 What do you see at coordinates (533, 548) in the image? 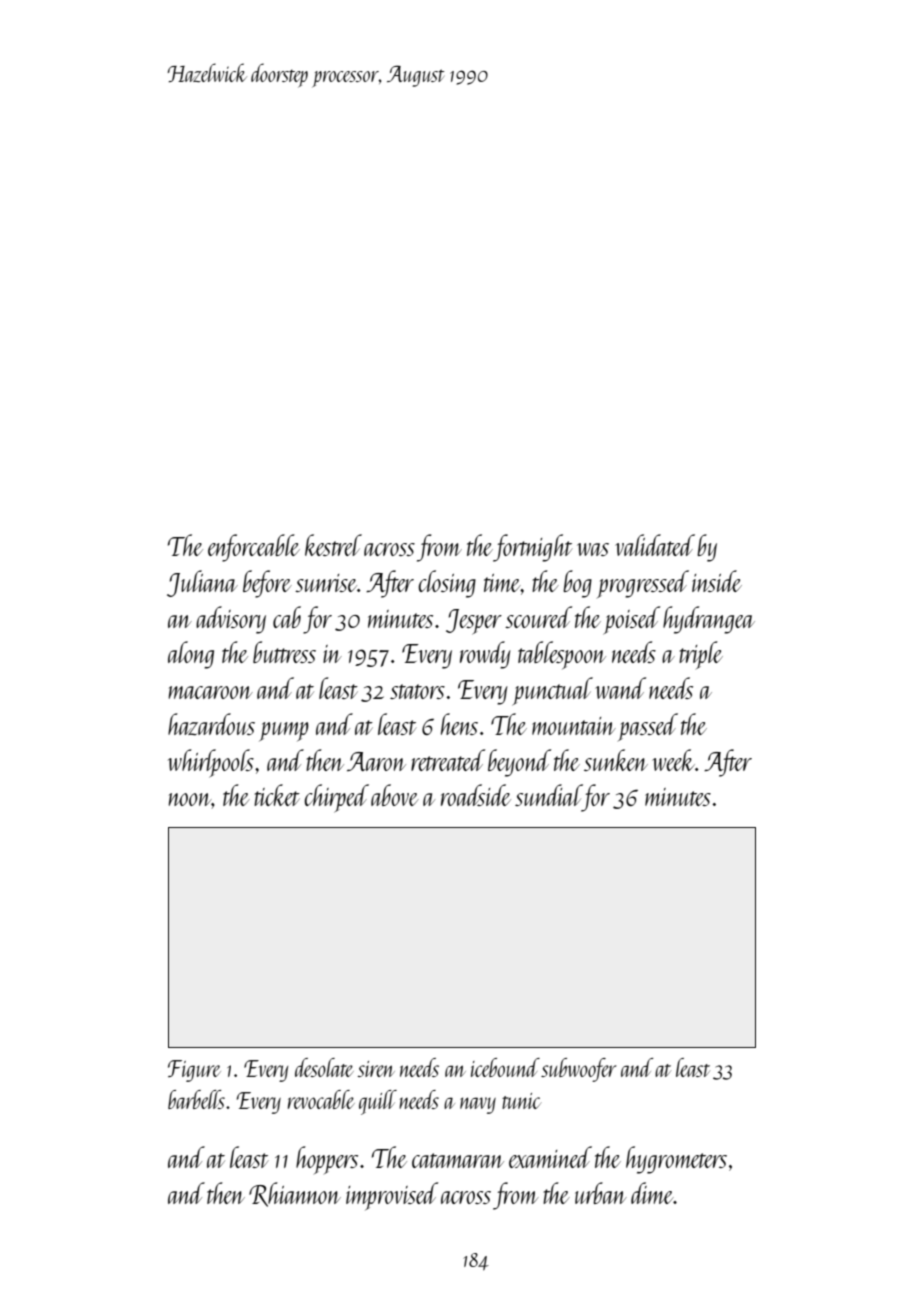
I see `fortnight` at bounding box center [533, 548].
